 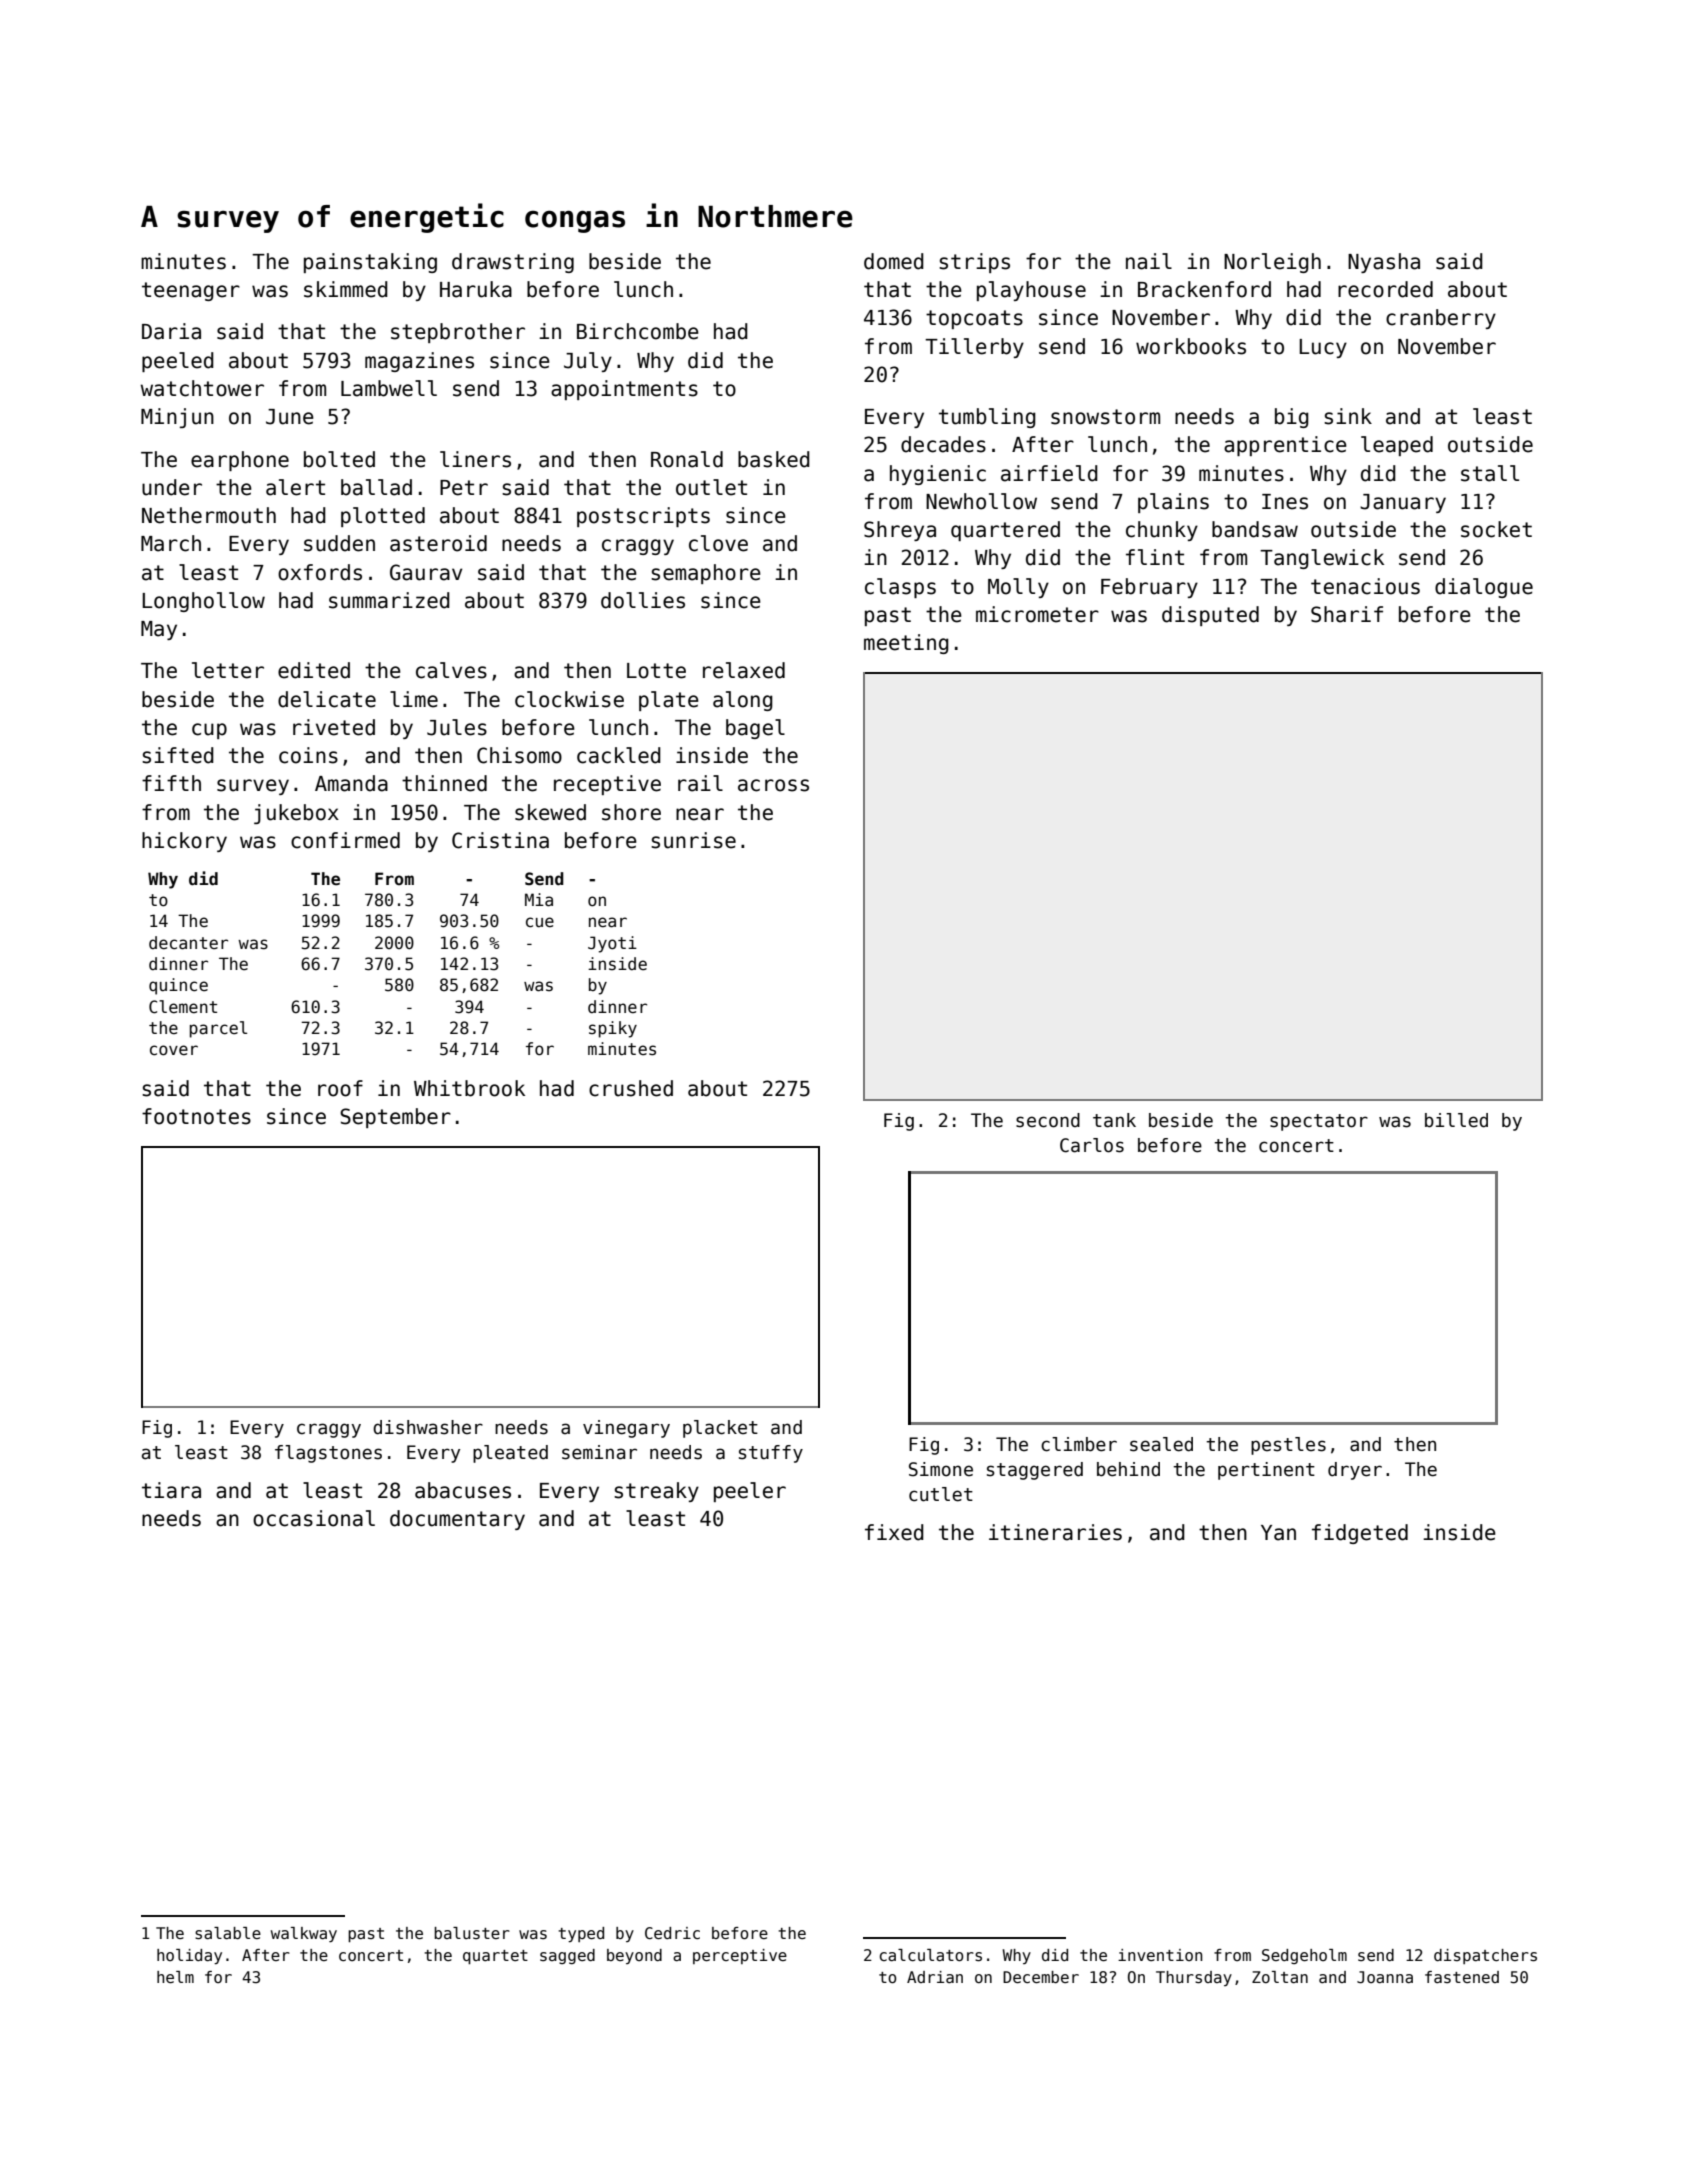 What do you see at coordinates (458, 333) in the page?
I see `stepbrother` at bounding box center [458, 333].
